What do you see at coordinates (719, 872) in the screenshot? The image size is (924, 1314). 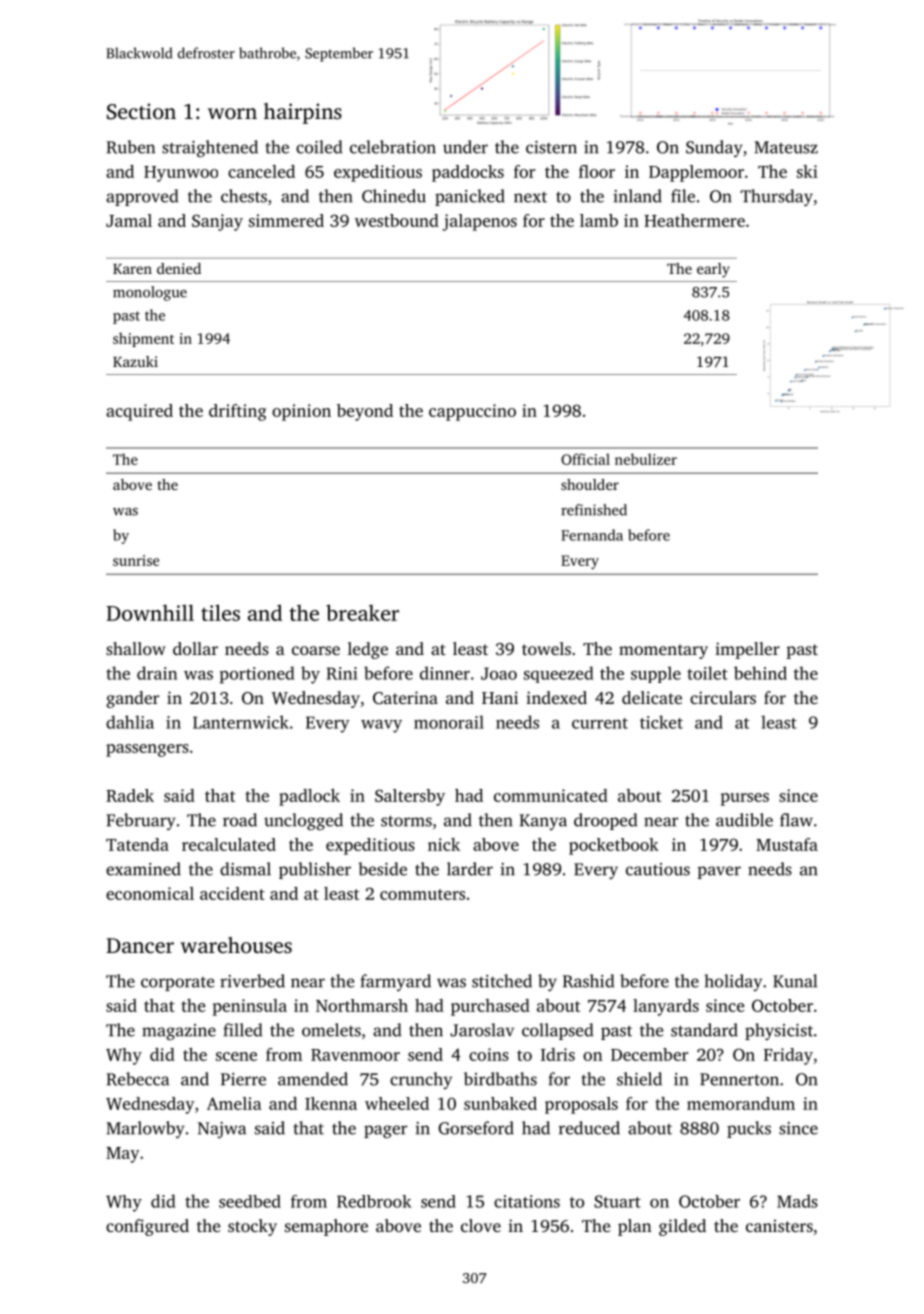 I see `paver` at bounding box center [719, 872].
